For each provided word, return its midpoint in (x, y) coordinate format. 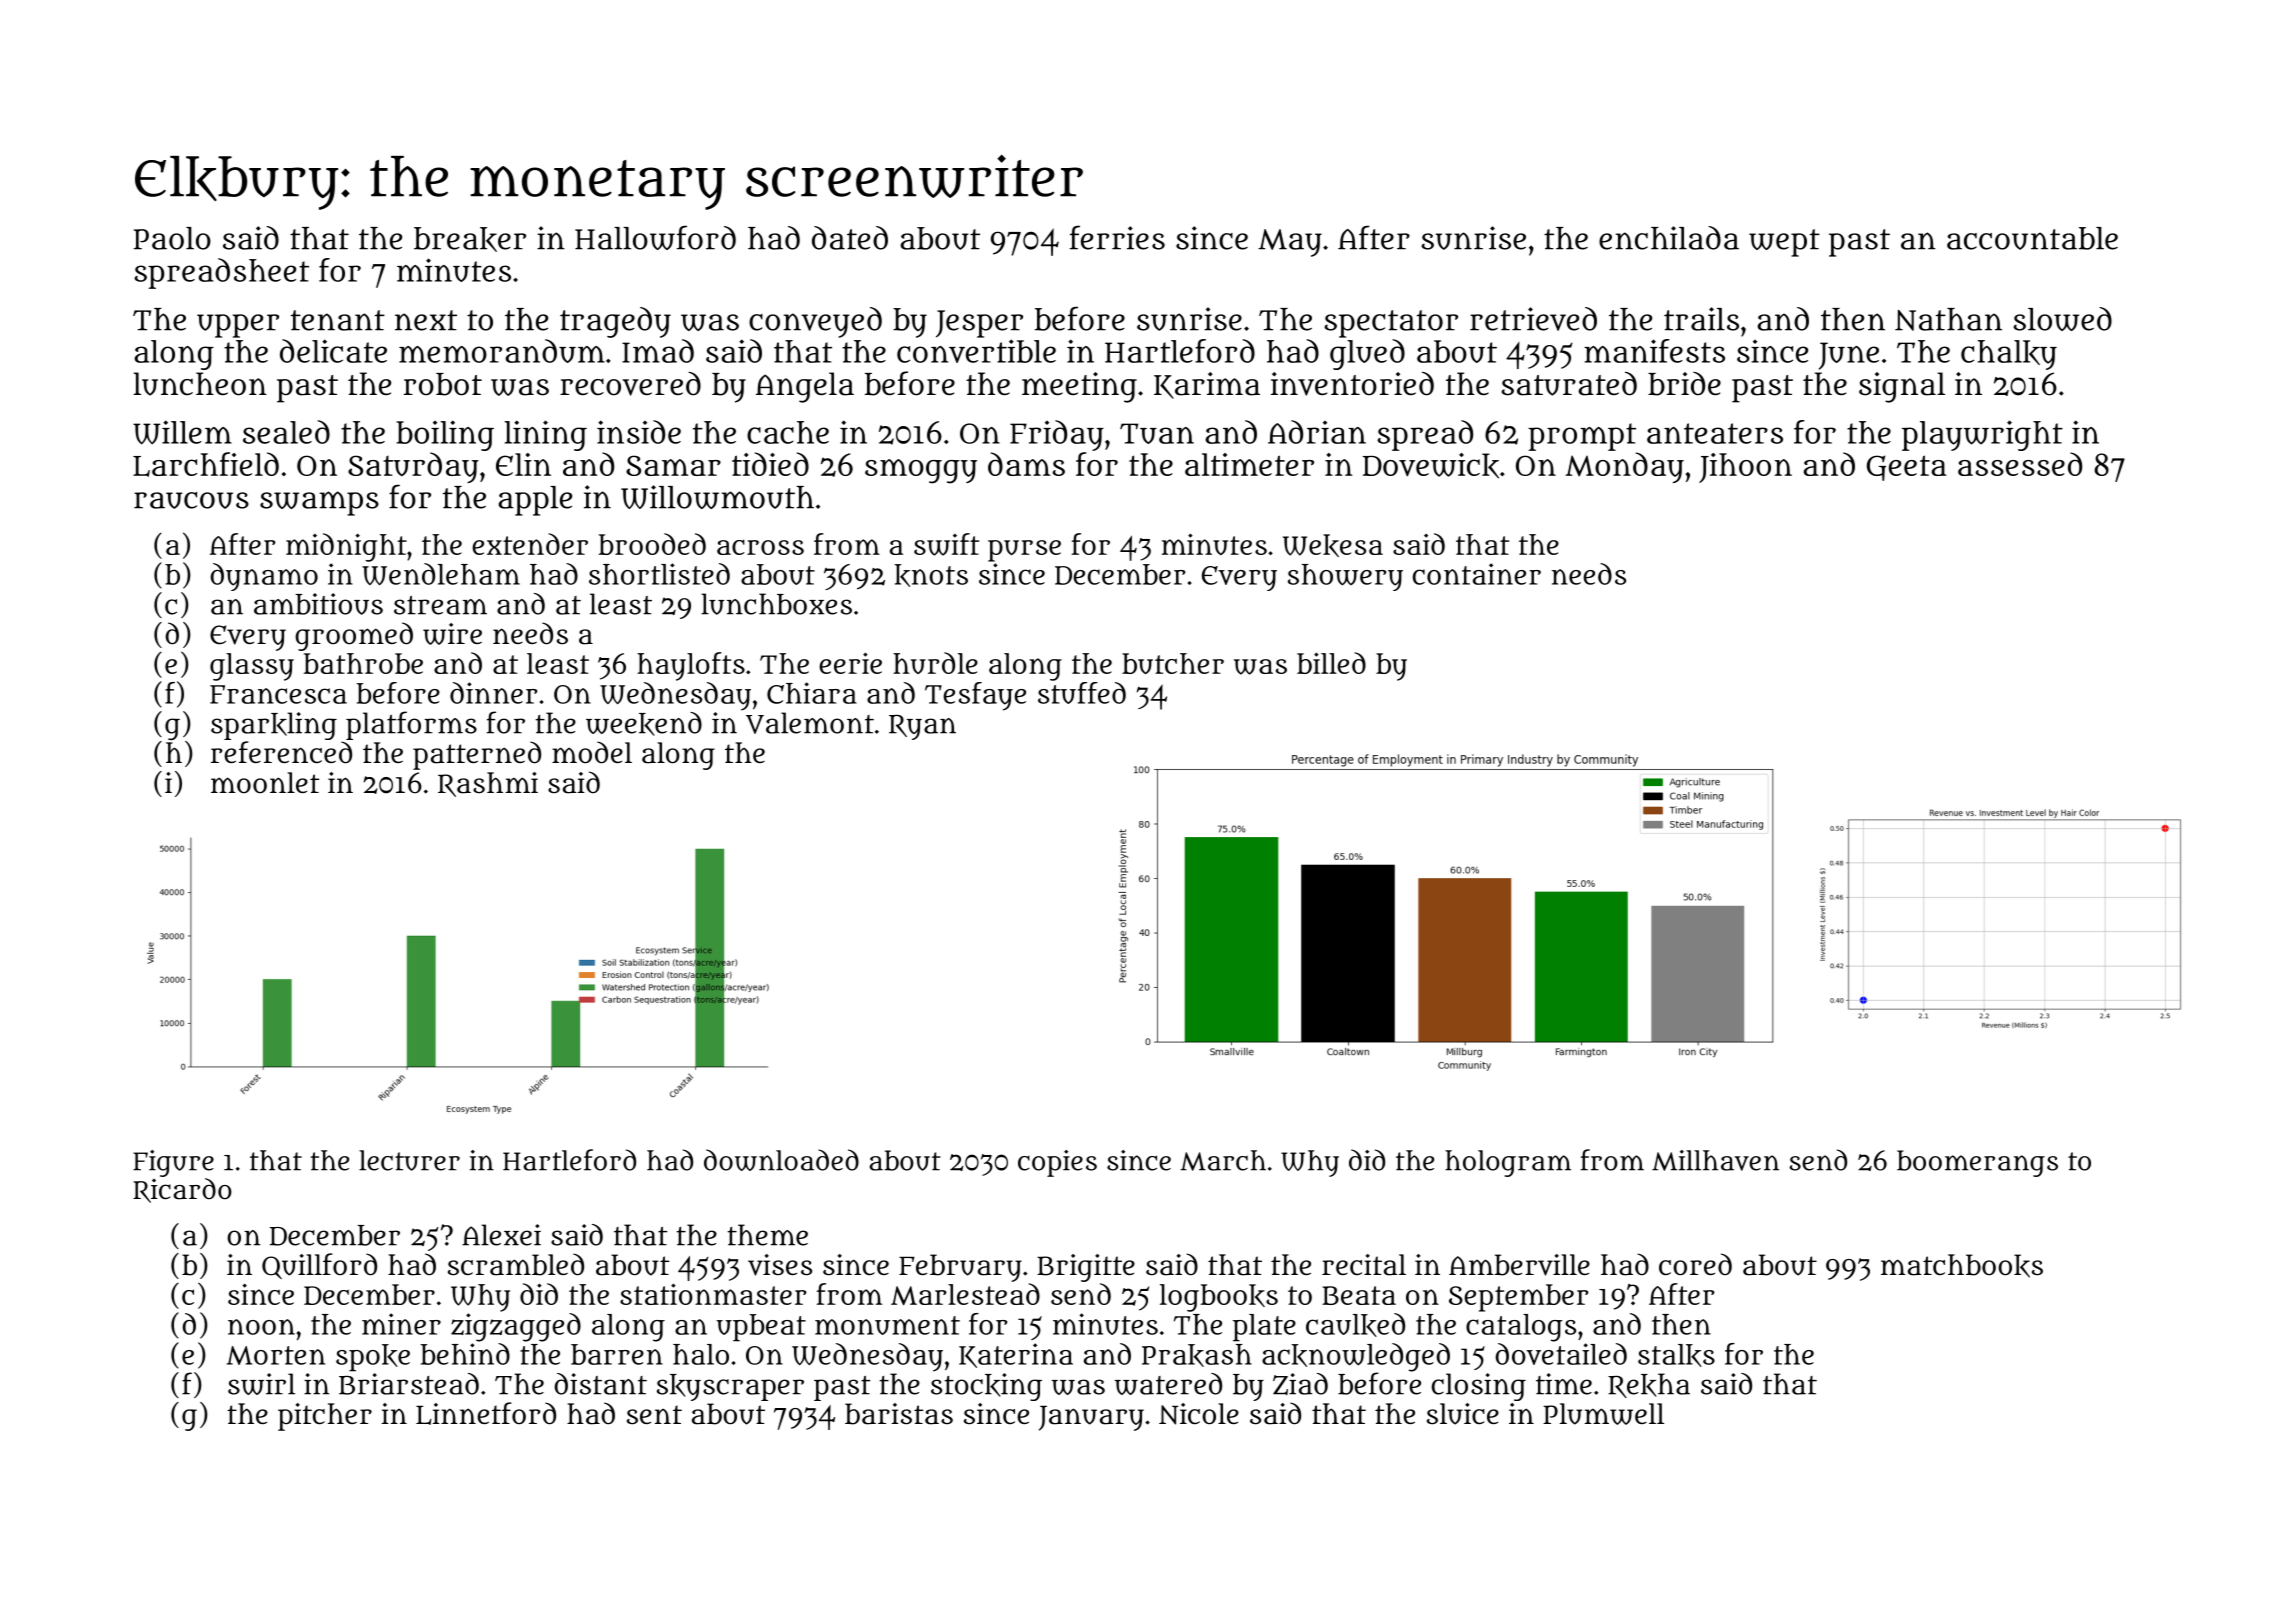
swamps (319, 503)
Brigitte (1086, 1268)
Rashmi (488, 784)
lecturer (409, 1160)
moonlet (265, 782)
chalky (2009, 355)
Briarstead (409, 1384)
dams (1026, 464)
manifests (1654, 351)
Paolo (172, 238)
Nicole (1199, 1414)
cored (1695, 1264)
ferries (1117, 237)
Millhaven (1715, 1160)
